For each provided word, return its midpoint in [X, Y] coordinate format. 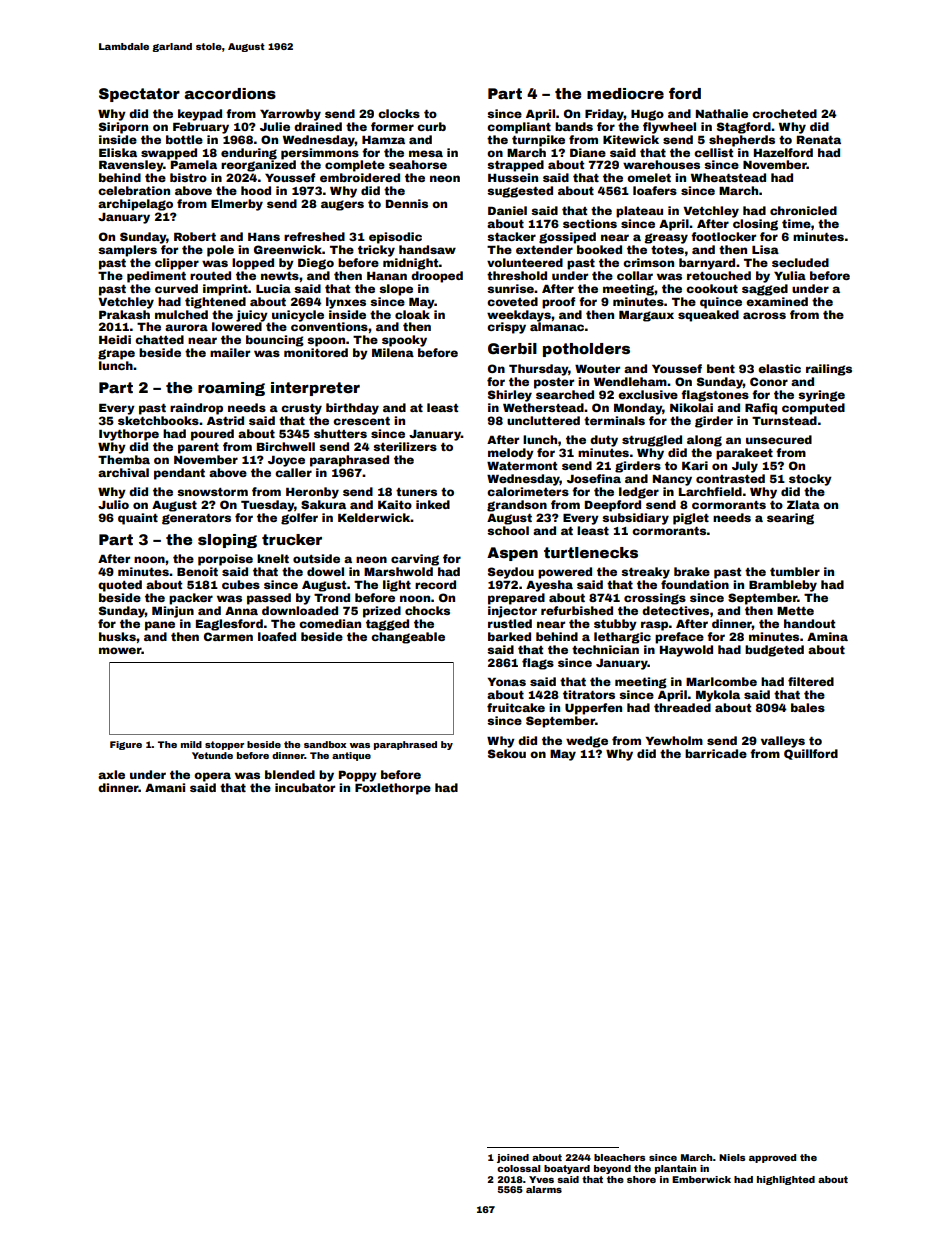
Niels [732, 1157]
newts [280, 276]
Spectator [139, 95]
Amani [165, 787]
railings [829, 370]
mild [191, 744]
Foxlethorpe [393, 789]
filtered [811, 681]
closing [755, 225]
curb [431, 126]
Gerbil [512, 348]
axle [111, 774]
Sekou [507, 753]
